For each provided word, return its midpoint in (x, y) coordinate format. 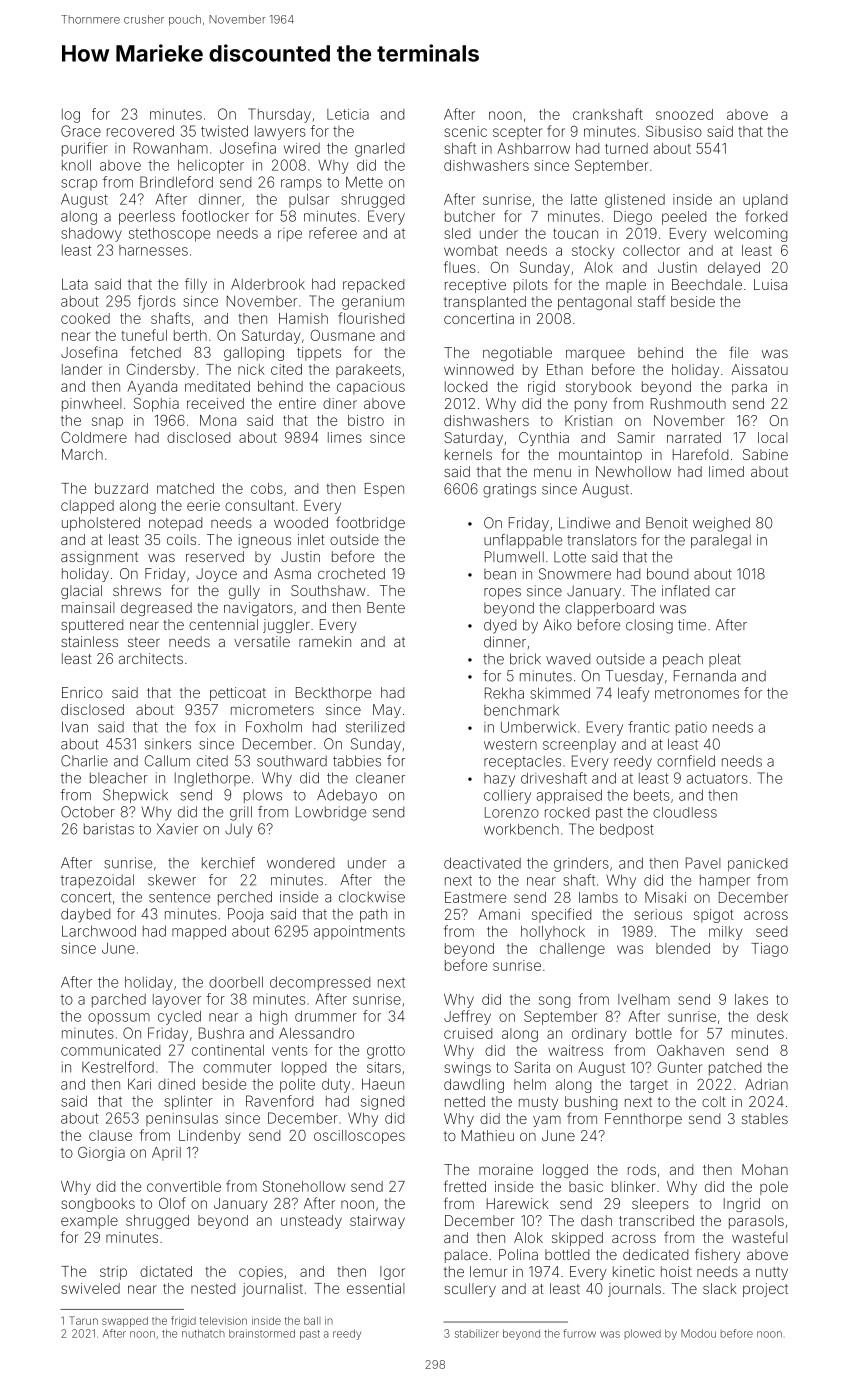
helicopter (211, 166)
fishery (717, 1255)
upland (765, 201)
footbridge (370, 523)
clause (110, 1135)
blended (683, 948)
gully (244, 592)
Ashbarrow (533, 148)
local (773, 437)
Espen (384, 490)
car (725, 592)
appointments (359, 932)
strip (113, 1273)
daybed (85, 915)
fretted (465, 1186)
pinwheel (92, 405)
